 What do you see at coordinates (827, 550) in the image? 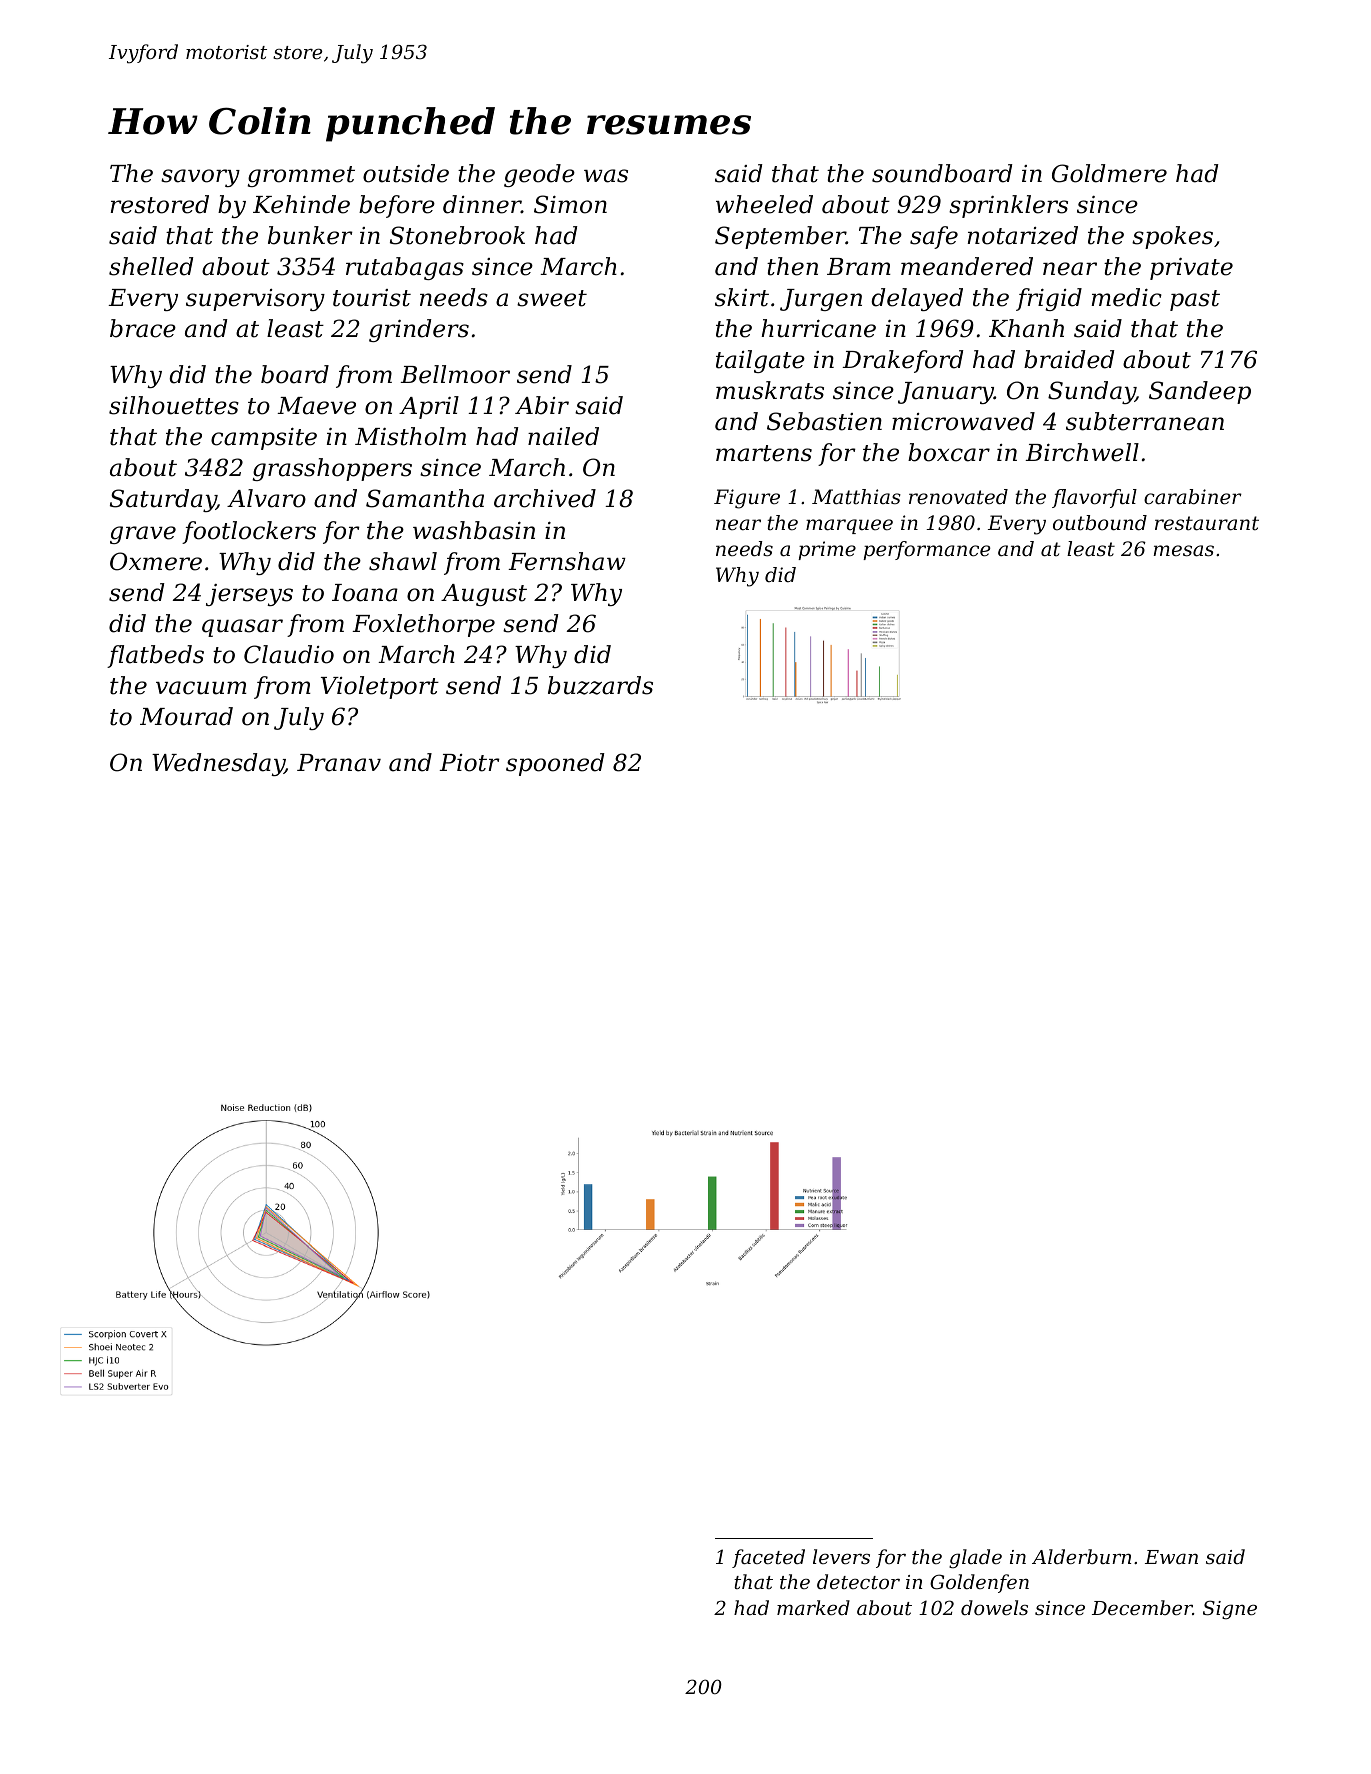
I see `prime` at bounding box center [827, 550].
